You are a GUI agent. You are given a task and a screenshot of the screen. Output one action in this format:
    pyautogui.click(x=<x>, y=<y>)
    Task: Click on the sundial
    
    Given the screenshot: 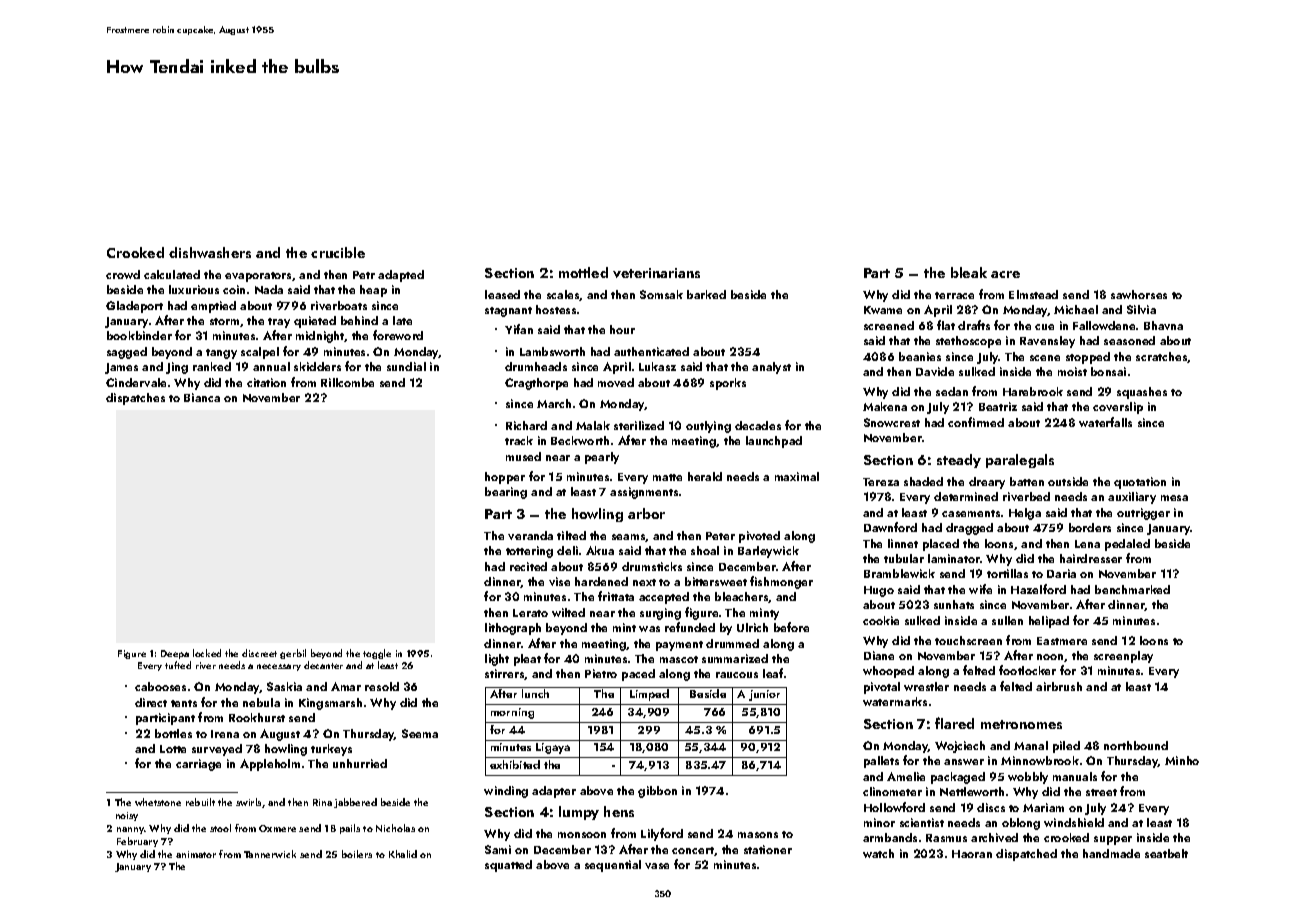 What is the action you would take?
    pyautogui.click(x=406, y=366)
